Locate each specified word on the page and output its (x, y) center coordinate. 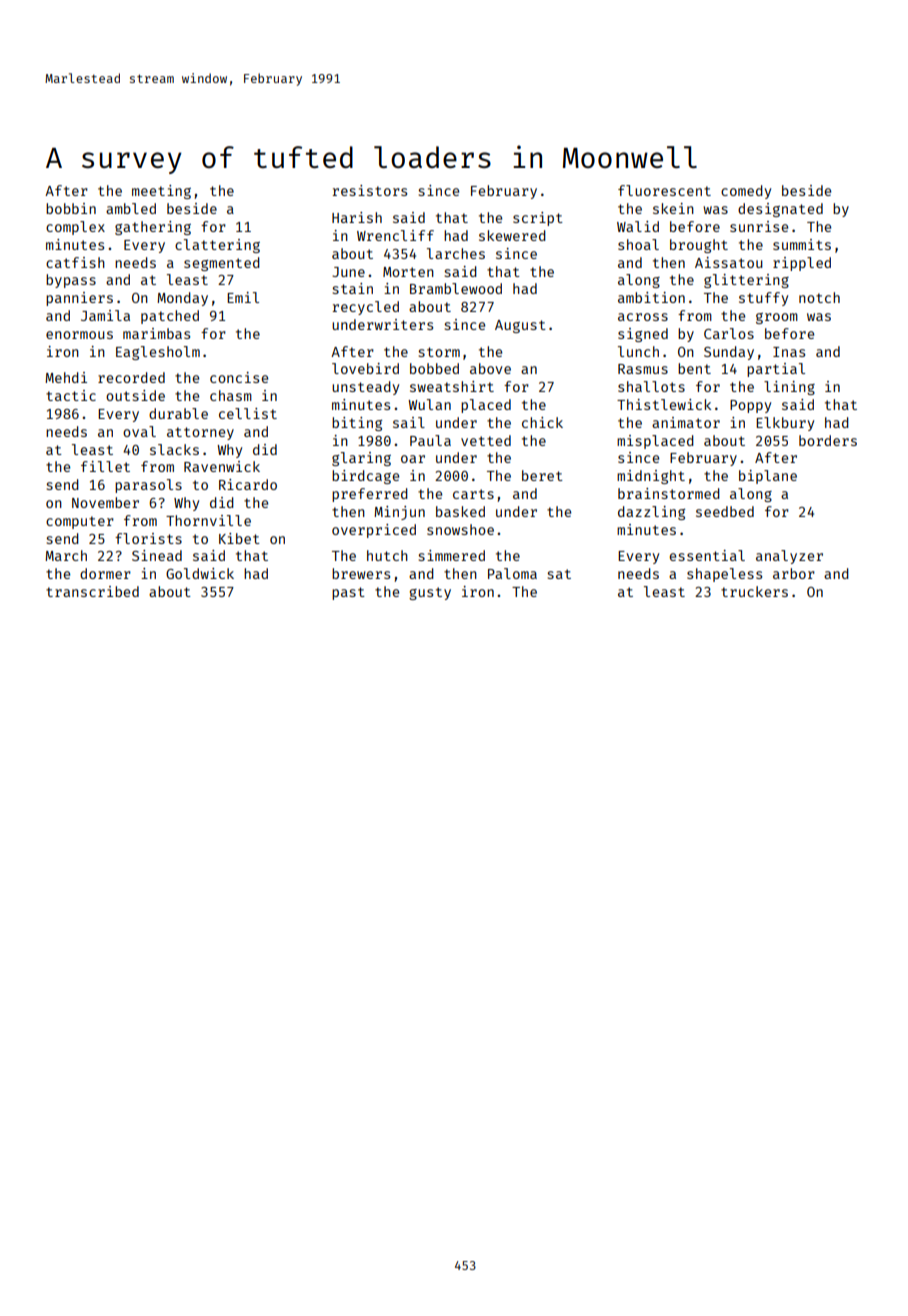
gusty (430, 593)
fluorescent (664, 190)
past (348, 593)
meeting (161, 192)
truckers (754, 591)
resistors (369, 190)
